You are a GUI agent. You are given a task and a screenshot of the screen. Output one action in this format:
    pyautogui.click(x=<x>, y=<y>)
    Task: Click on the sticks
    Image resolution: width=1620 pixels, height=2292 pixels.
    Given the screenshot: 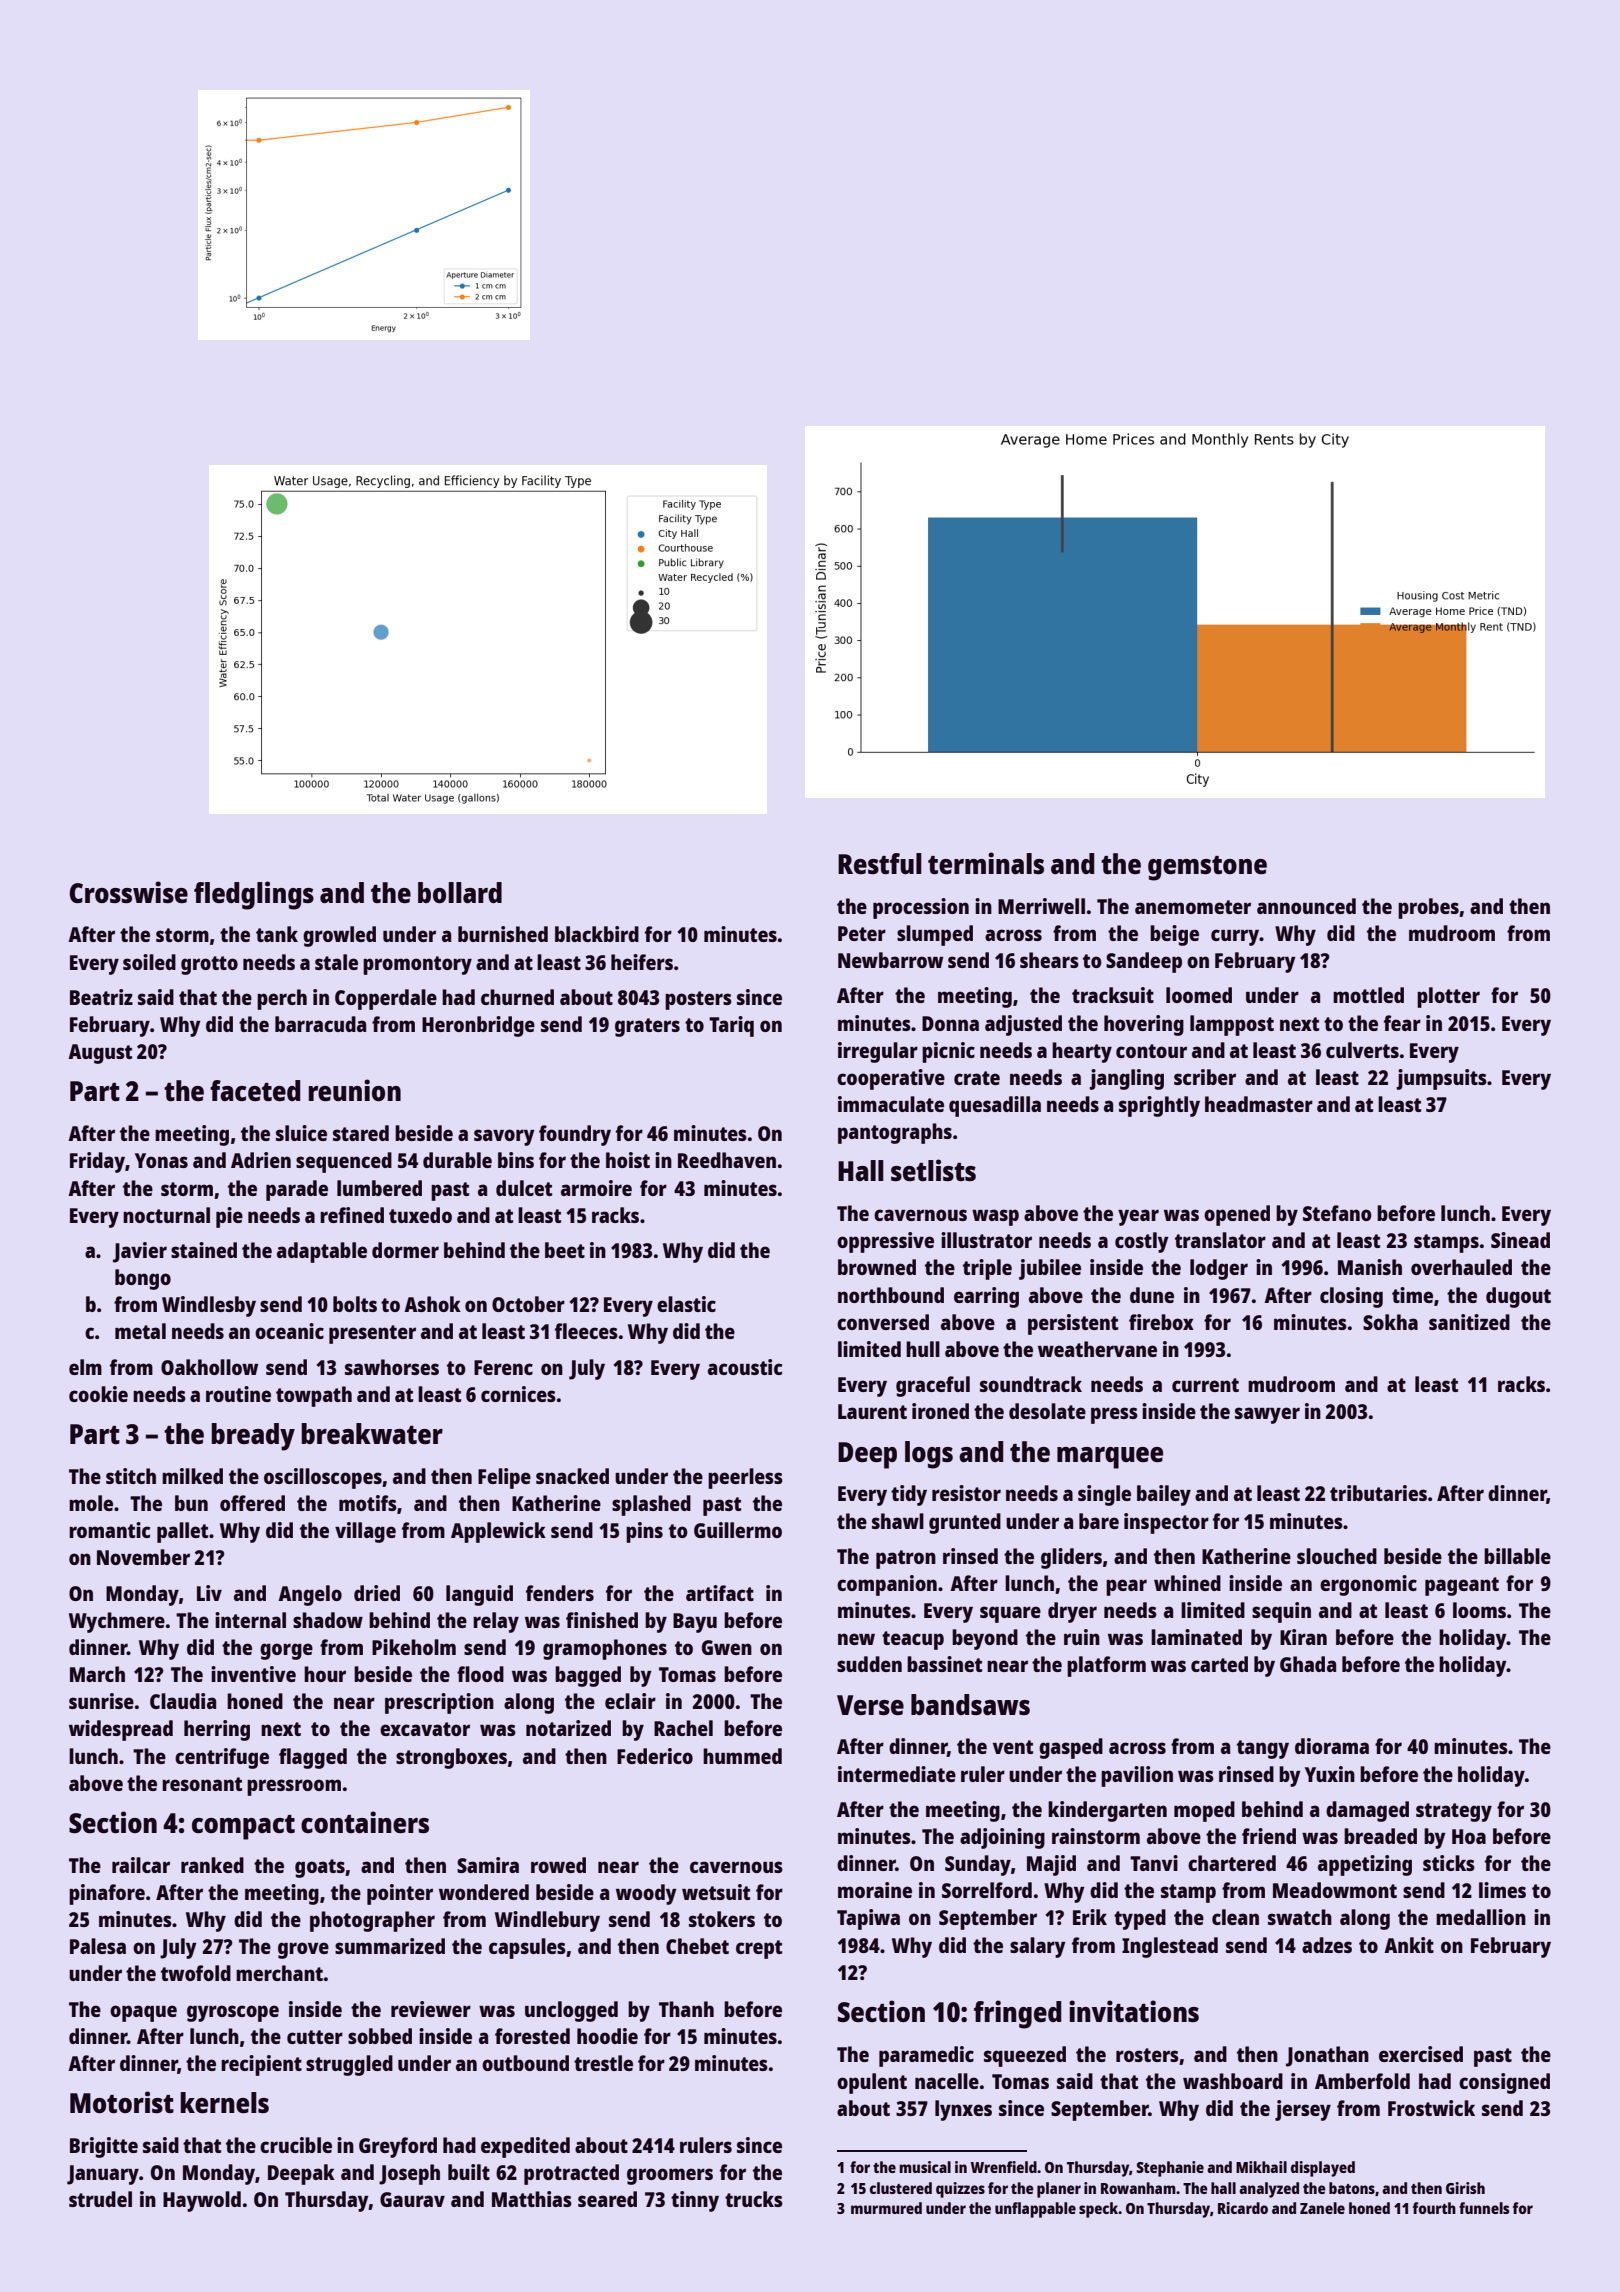 What is the action you would take?
    pyautogui.click(x=1449, y=1863)
